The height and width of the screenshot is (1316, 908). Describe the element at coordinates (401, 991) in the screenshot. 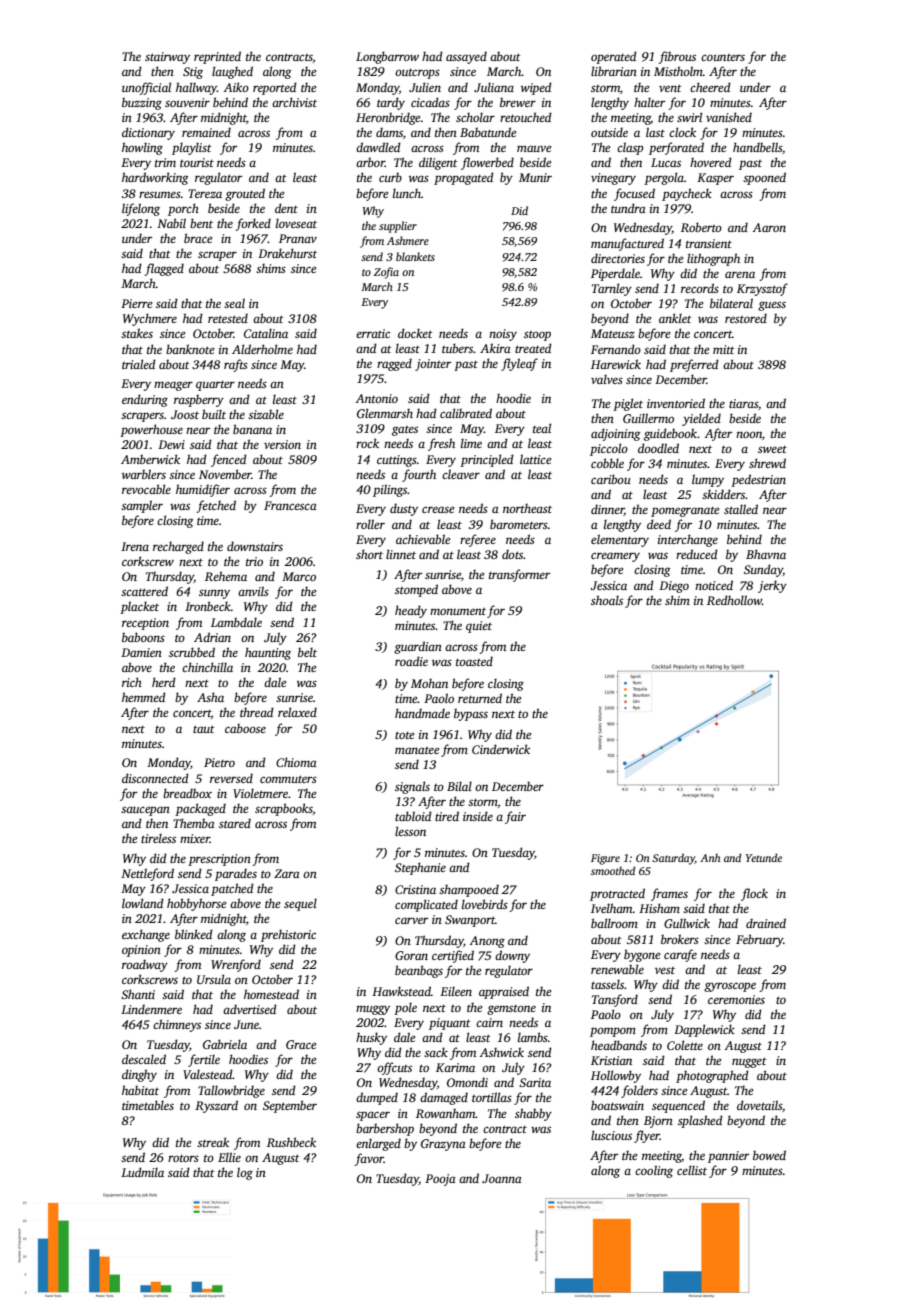

I see `Hawkstead` at that location.
